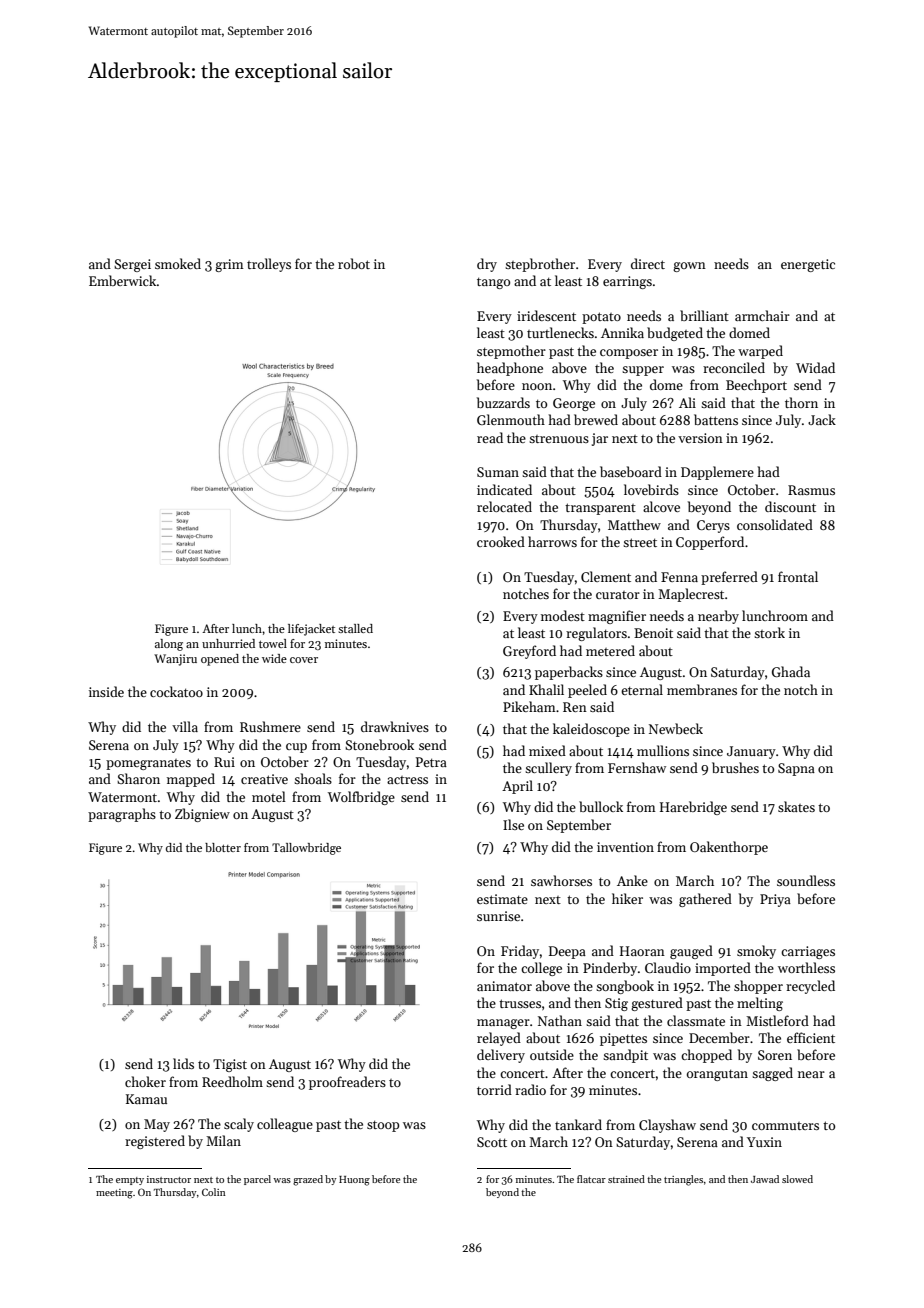  What do you see at coordinates (552, 1054) in the page?
I see `outside` at bounding box center [552, 1054].
